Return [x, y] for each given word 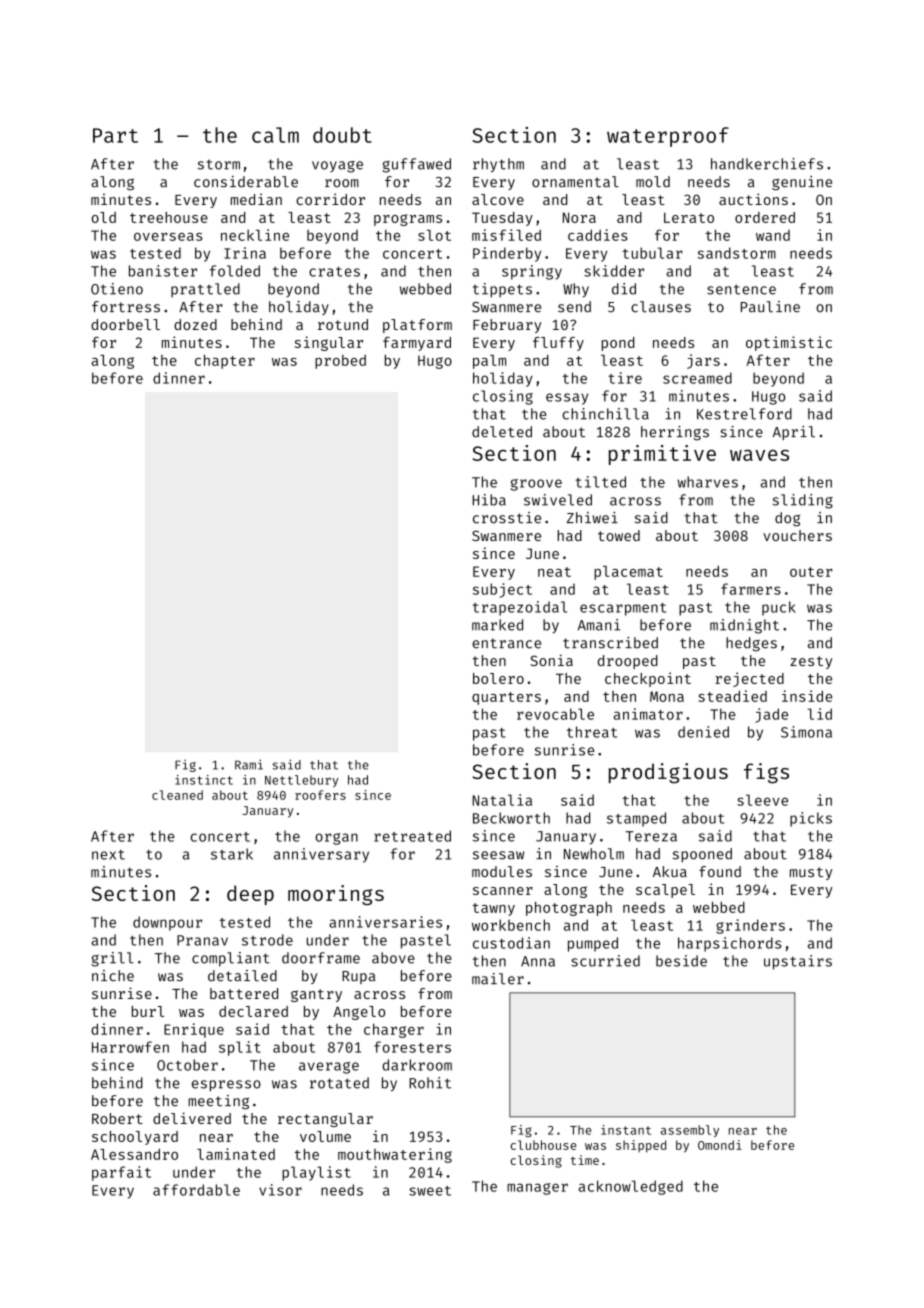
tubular [652, 253]
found [720, 871]
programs [408, 220]
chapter [225, 362]
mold [653, 182]
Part [115, 135]
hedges [751, 644]
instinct [204, 780]
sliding [803, 501]
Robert [117, 1118]
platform [417, 326]
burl [148, 1011]
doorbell [125, 324]
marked [497, 625]
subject [502, 590]
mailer [498, 979]
